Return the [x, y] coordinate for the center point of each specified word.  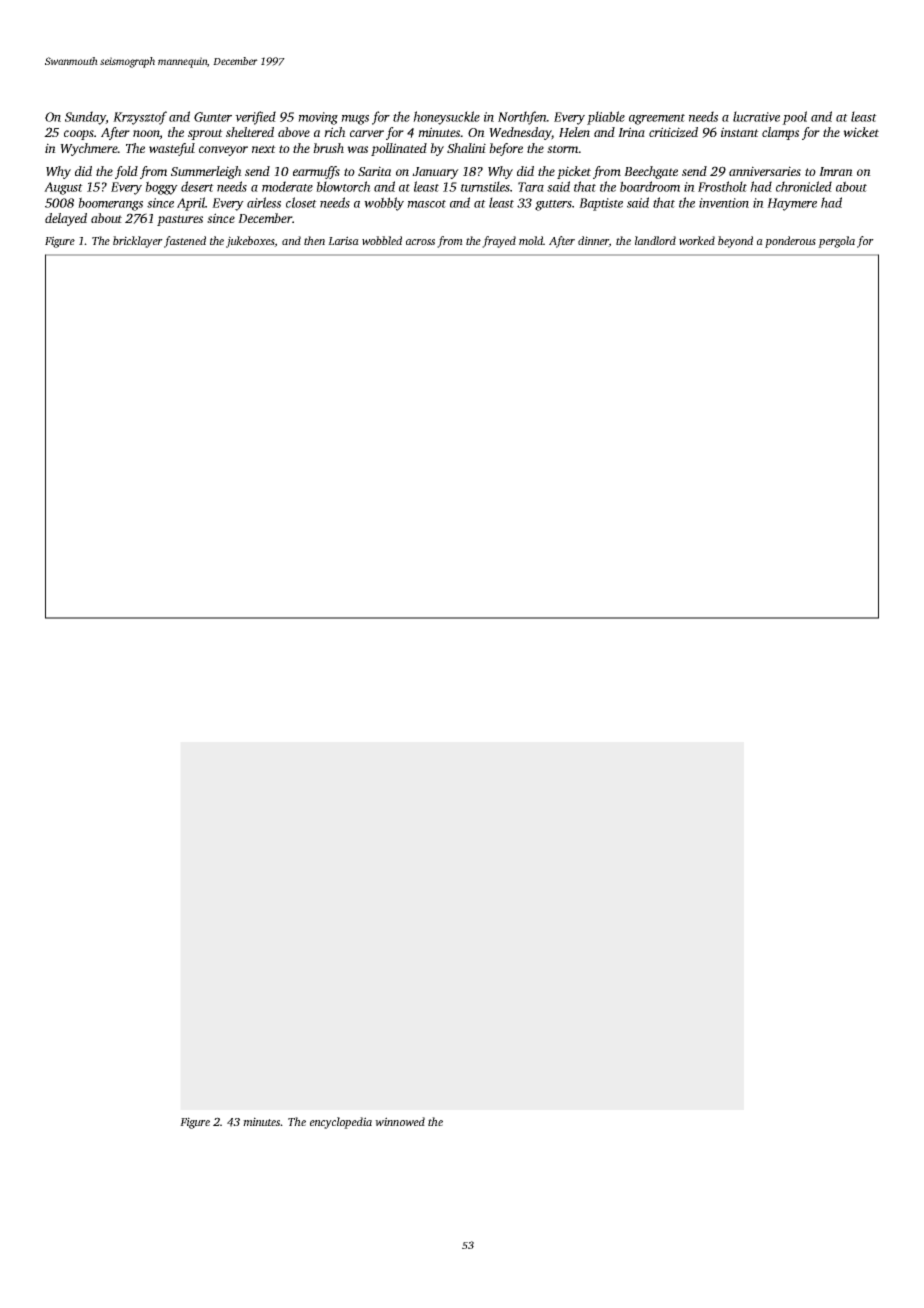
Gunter [213, 117]
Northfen [522, 118]
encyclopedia [341, 1123]
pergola [836, 242]
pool [794, 118]
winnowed [400, 1121]
